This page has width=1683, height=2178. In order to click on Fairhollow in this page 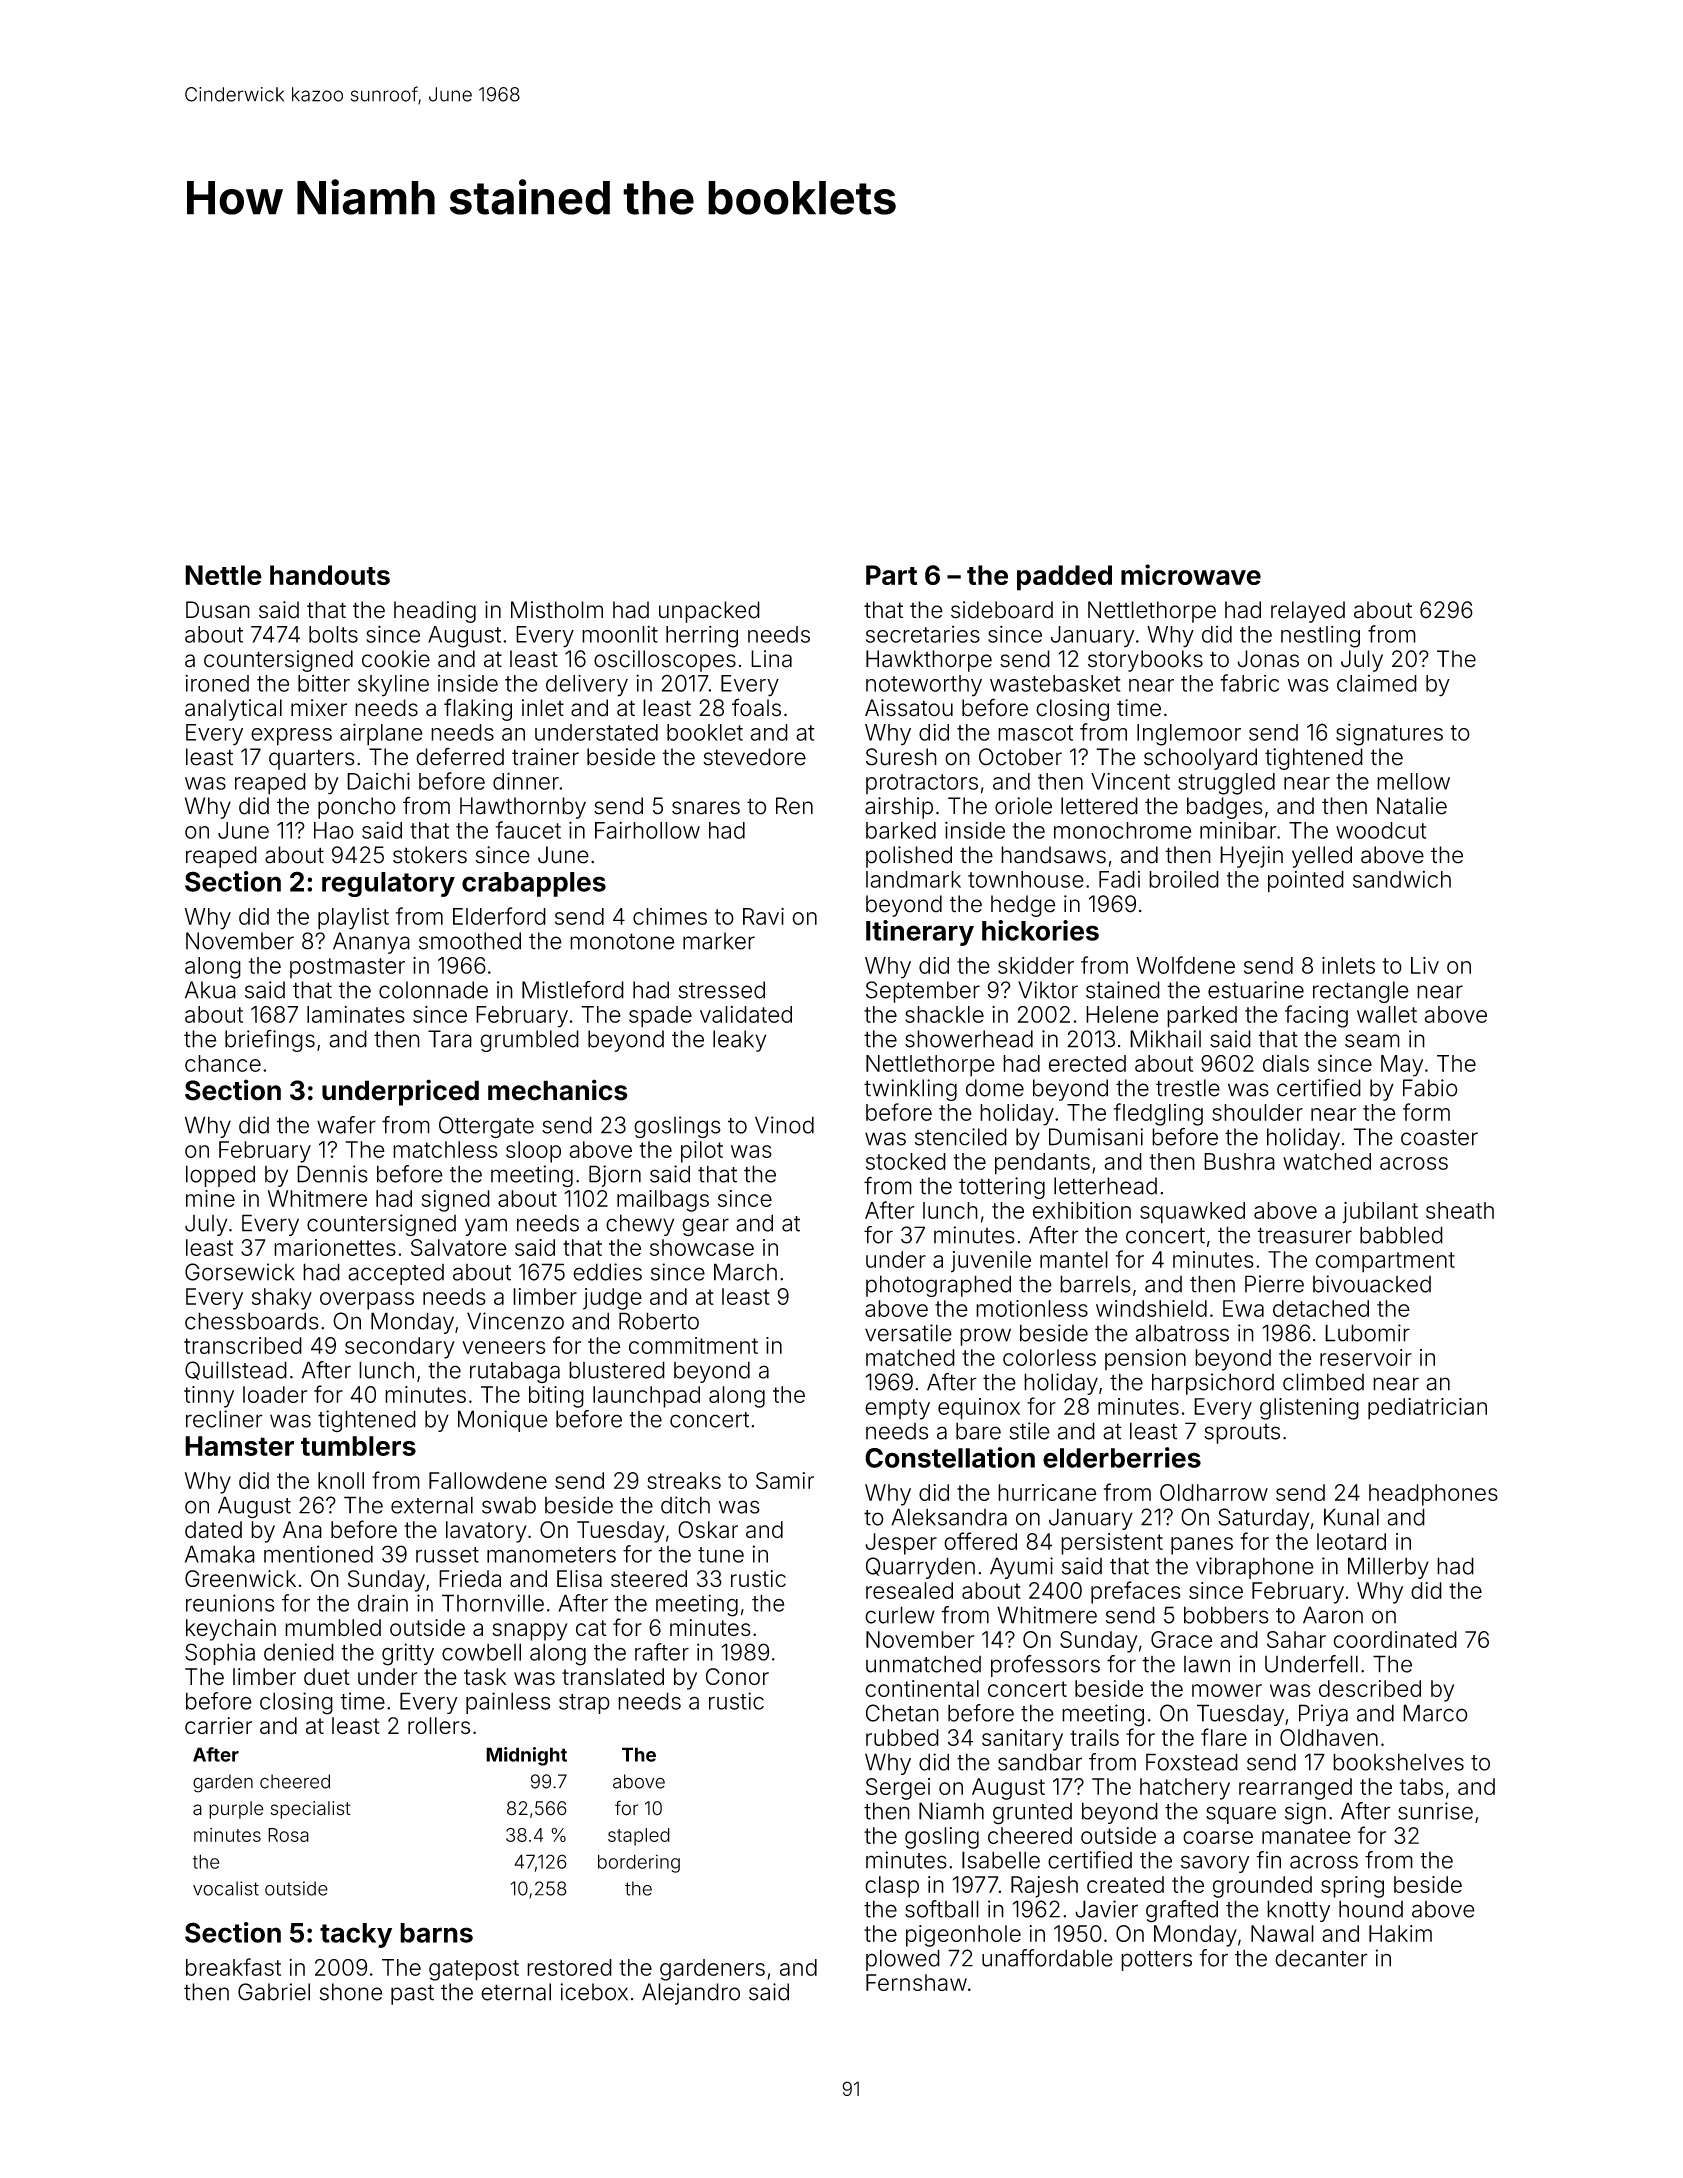, I will do `click(647, 830)`.
